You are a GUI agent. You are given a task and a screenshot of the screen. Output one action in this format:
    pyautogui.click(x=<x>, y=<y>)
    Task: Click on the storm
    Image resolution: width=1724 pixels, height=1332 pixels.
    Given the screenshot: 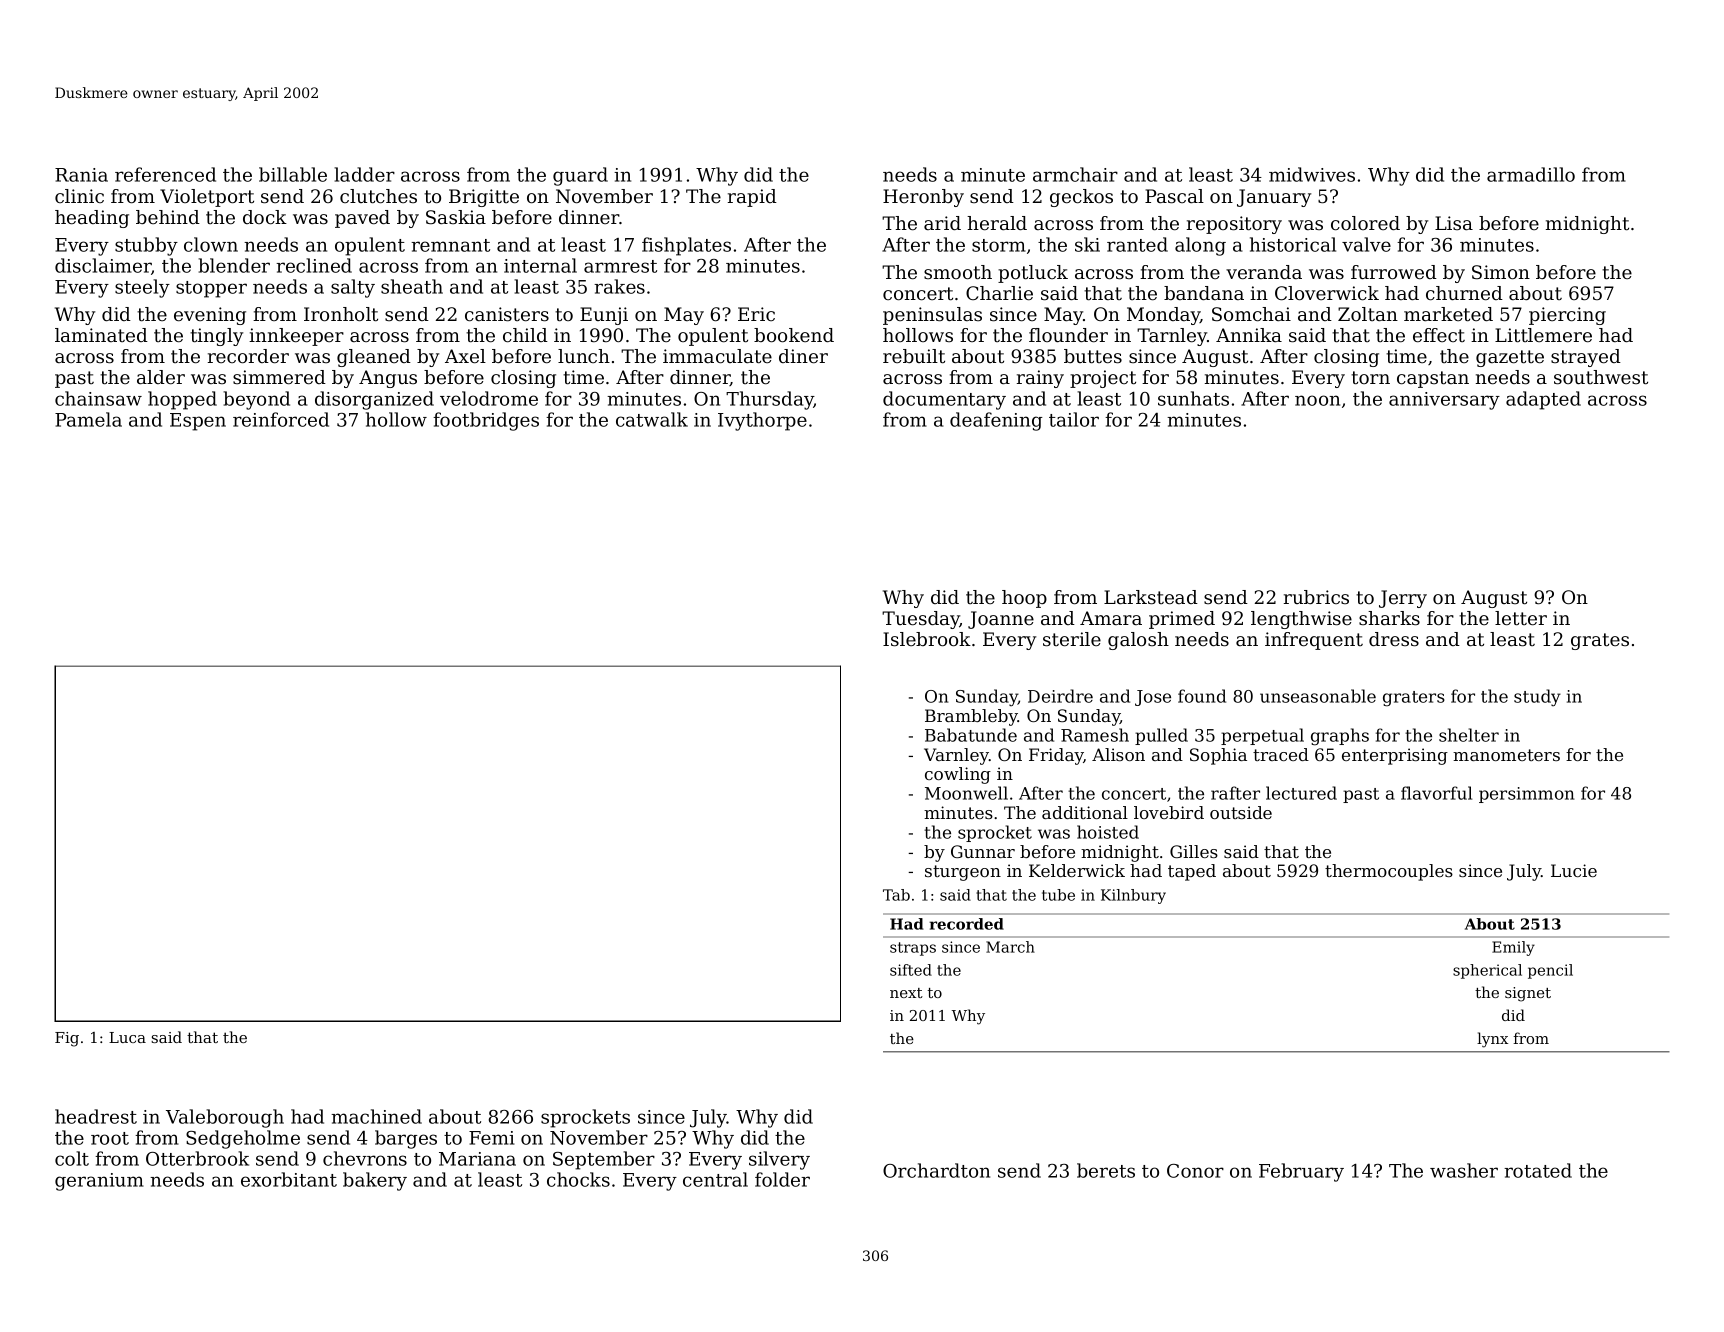 What is the action you would take?
    pyautogui.click(x=999, y=245)
